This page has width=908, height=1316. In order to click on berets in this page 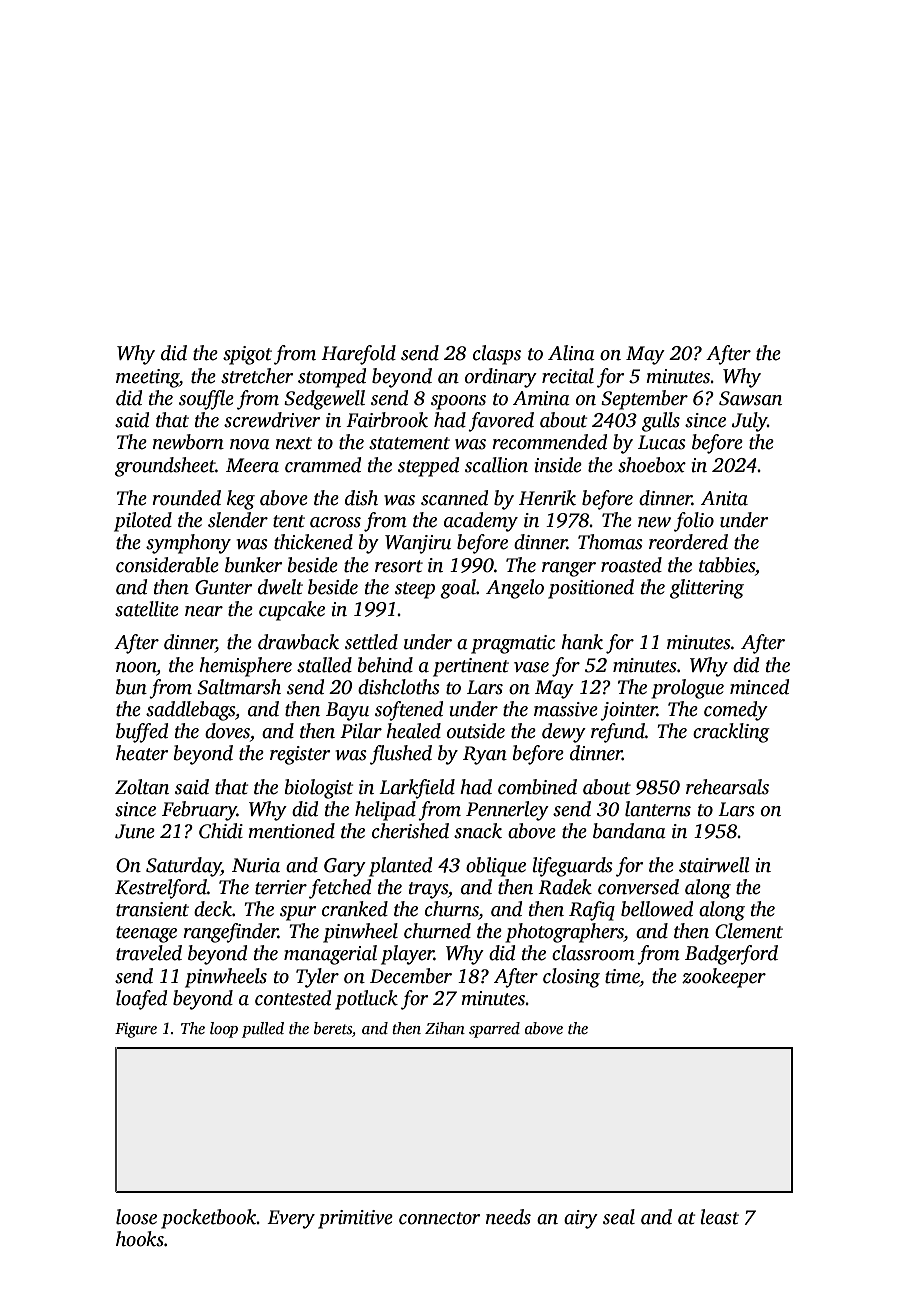, I will do `click(333, 1028)`.
